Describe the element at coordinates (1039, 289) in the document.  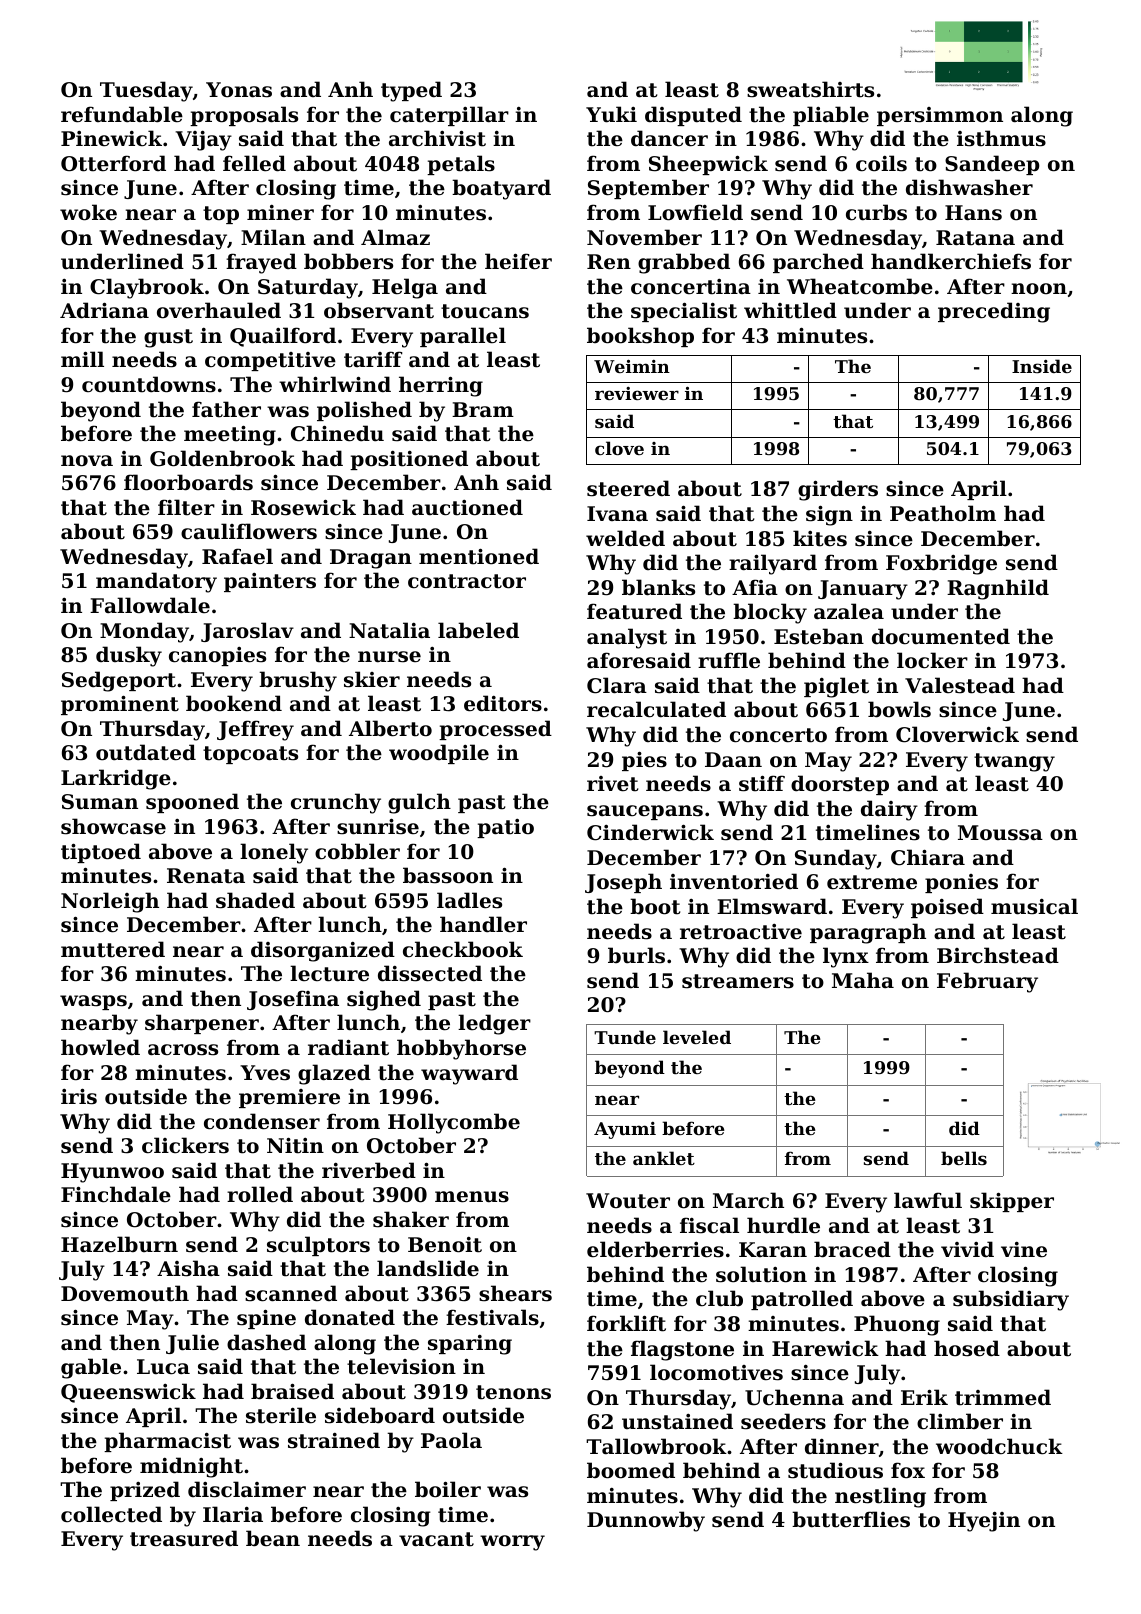
I see `noon` at that location.
